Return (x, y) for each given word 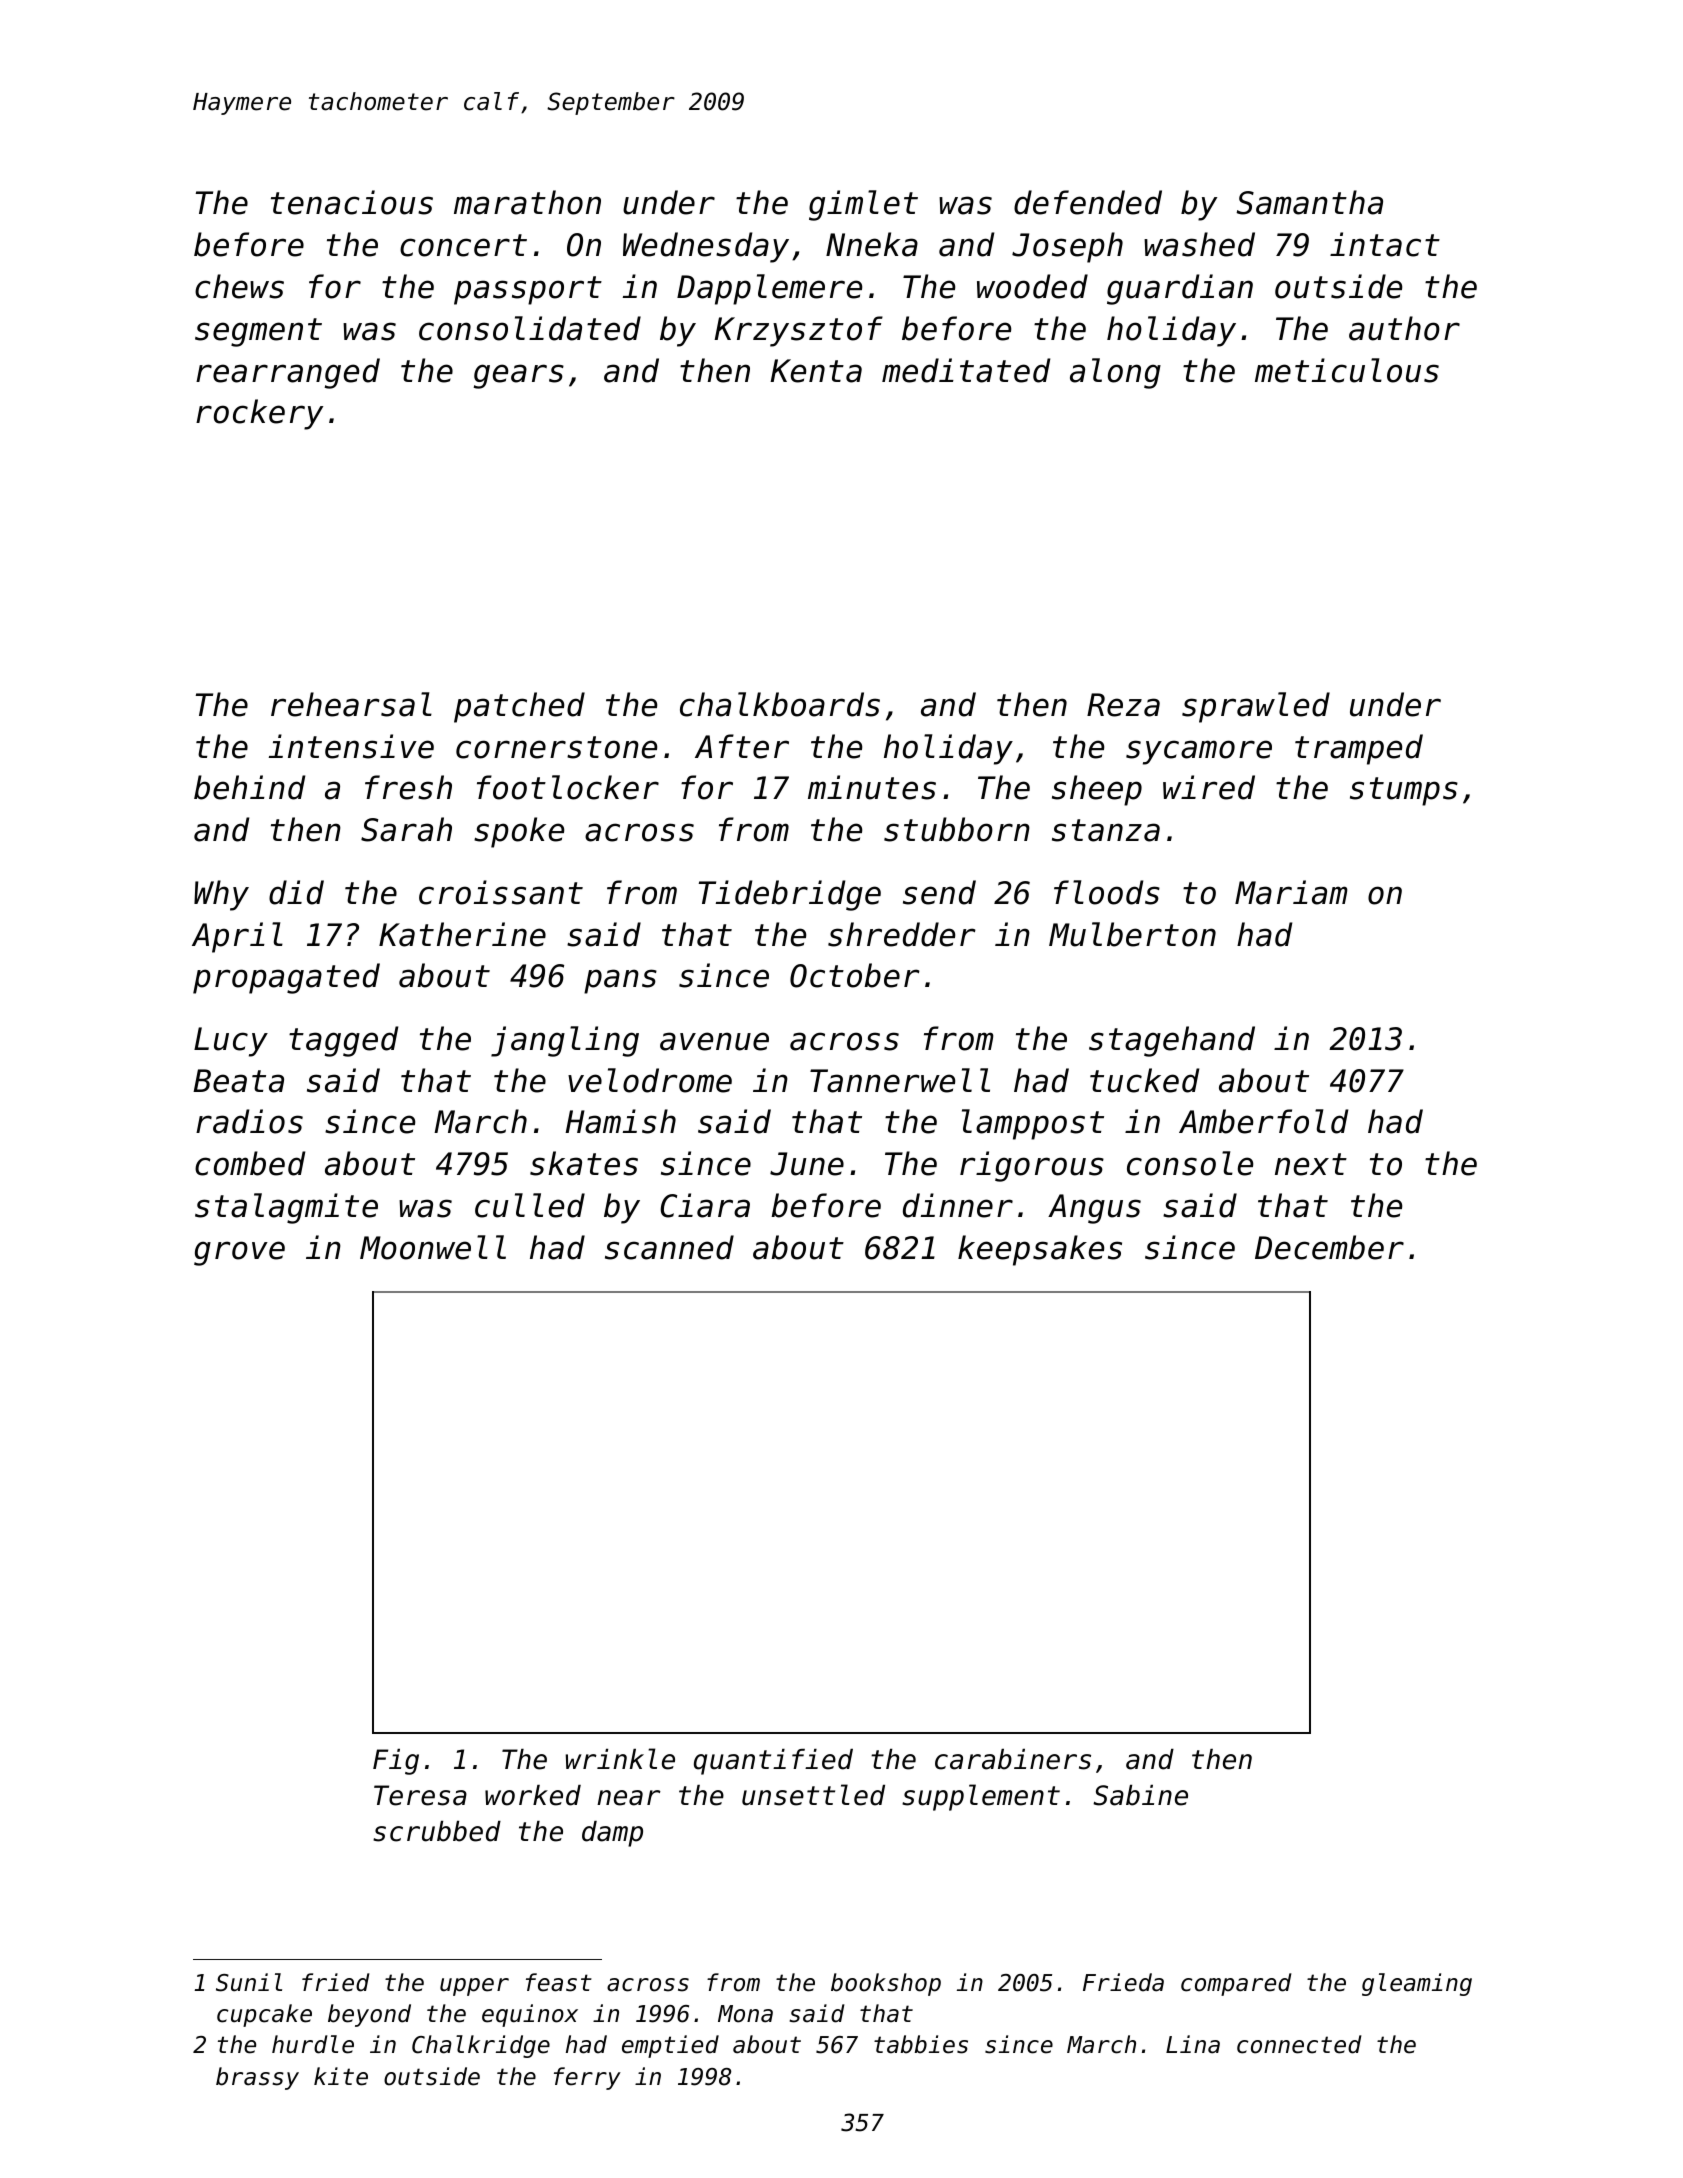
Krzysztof (798, 331)
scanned (669, 1247)
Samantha (1309, 202)
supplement (981, 1797)
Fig (396, 1762)
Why (221, 895)
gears (519, 376)
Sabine (1140, 1795)
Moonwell (433, 1247)
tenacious (352, 202)
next (1311, 1164)
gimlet (863, 205)
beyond (369, 2015)
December (1329, 1247)
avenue (714, 1041)
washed (1199, 244)
